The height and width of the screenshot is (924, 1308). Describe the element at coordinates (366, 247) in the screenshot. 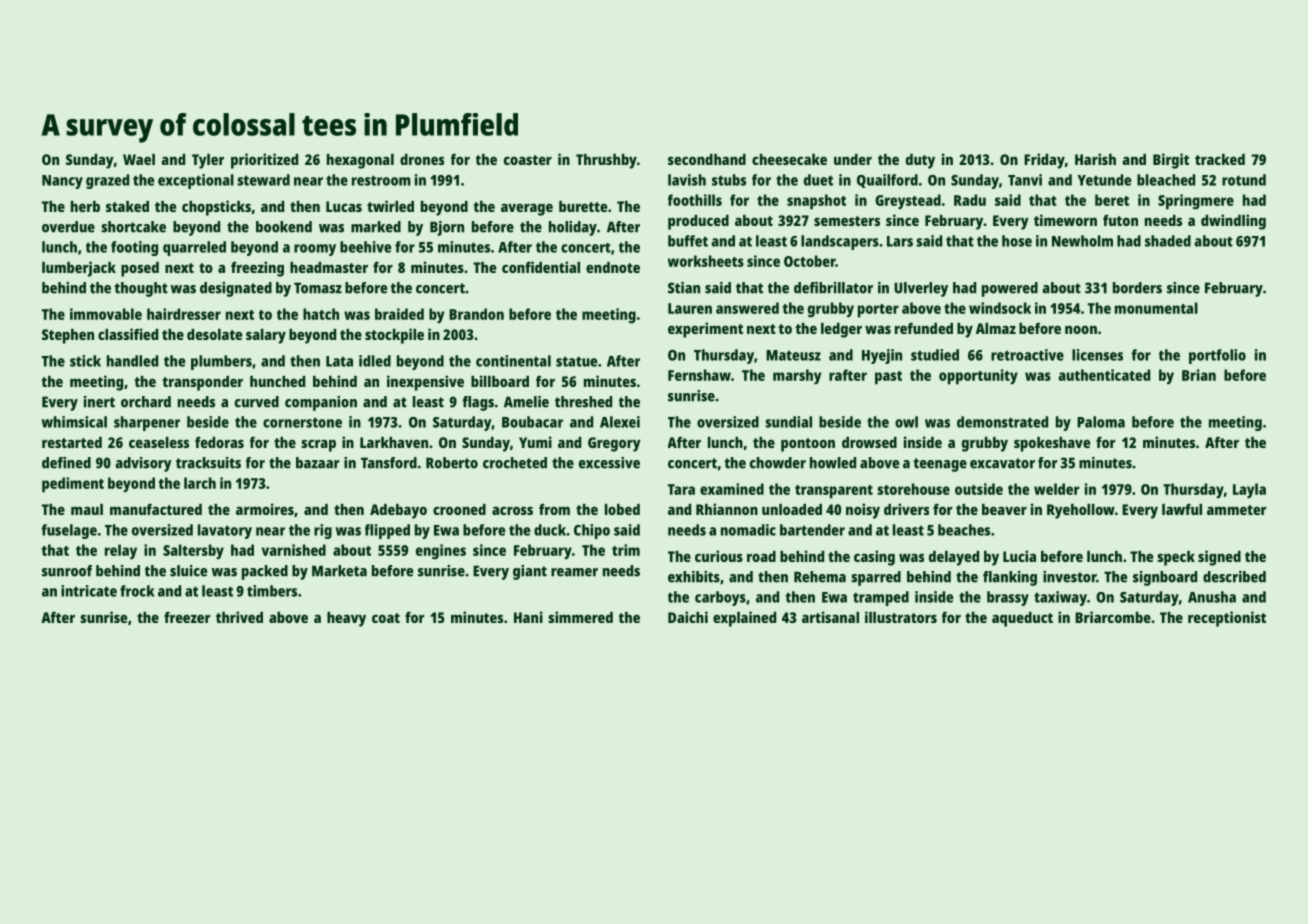

I see `beehive` at that location.
